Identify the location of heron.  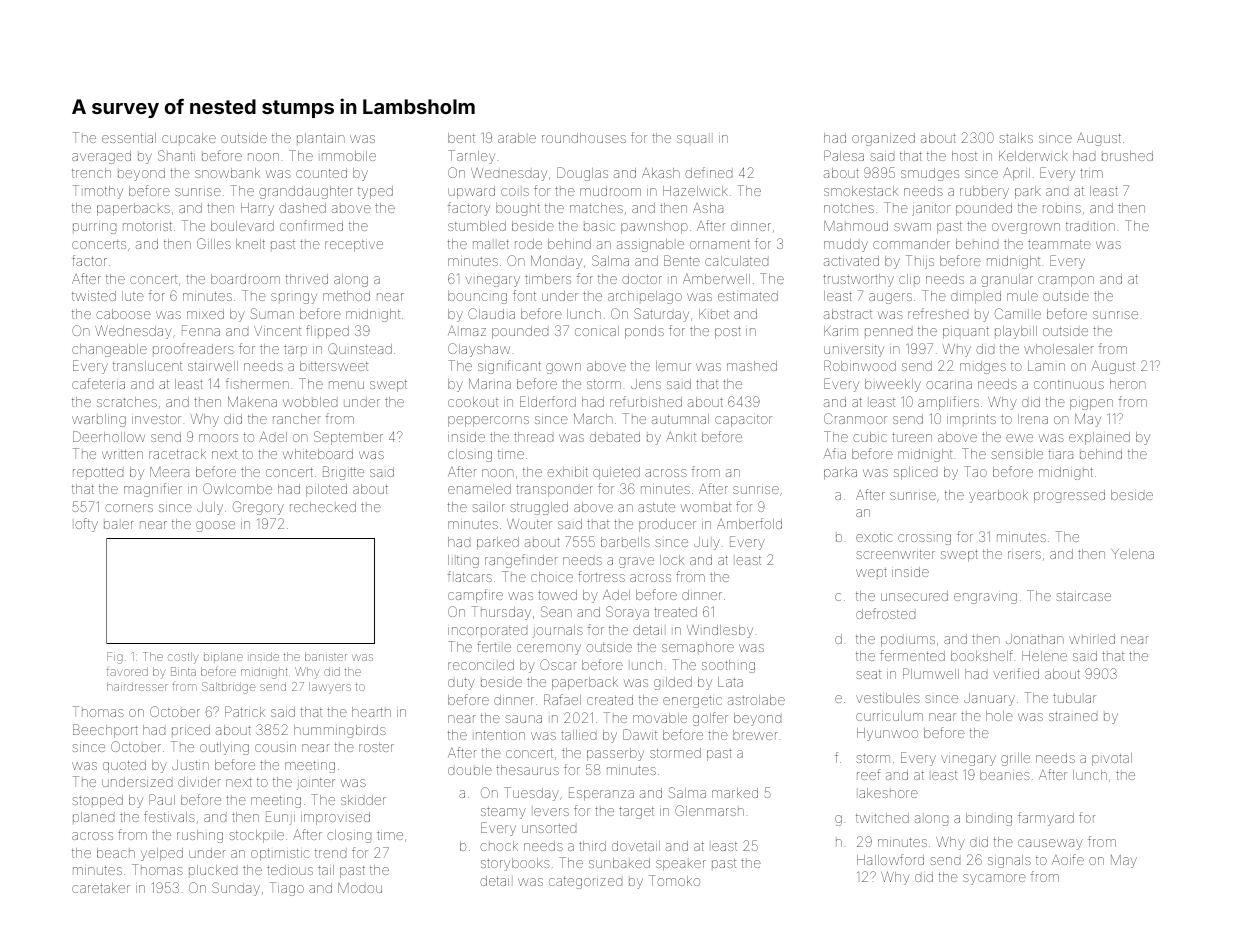
(1128, 384).
